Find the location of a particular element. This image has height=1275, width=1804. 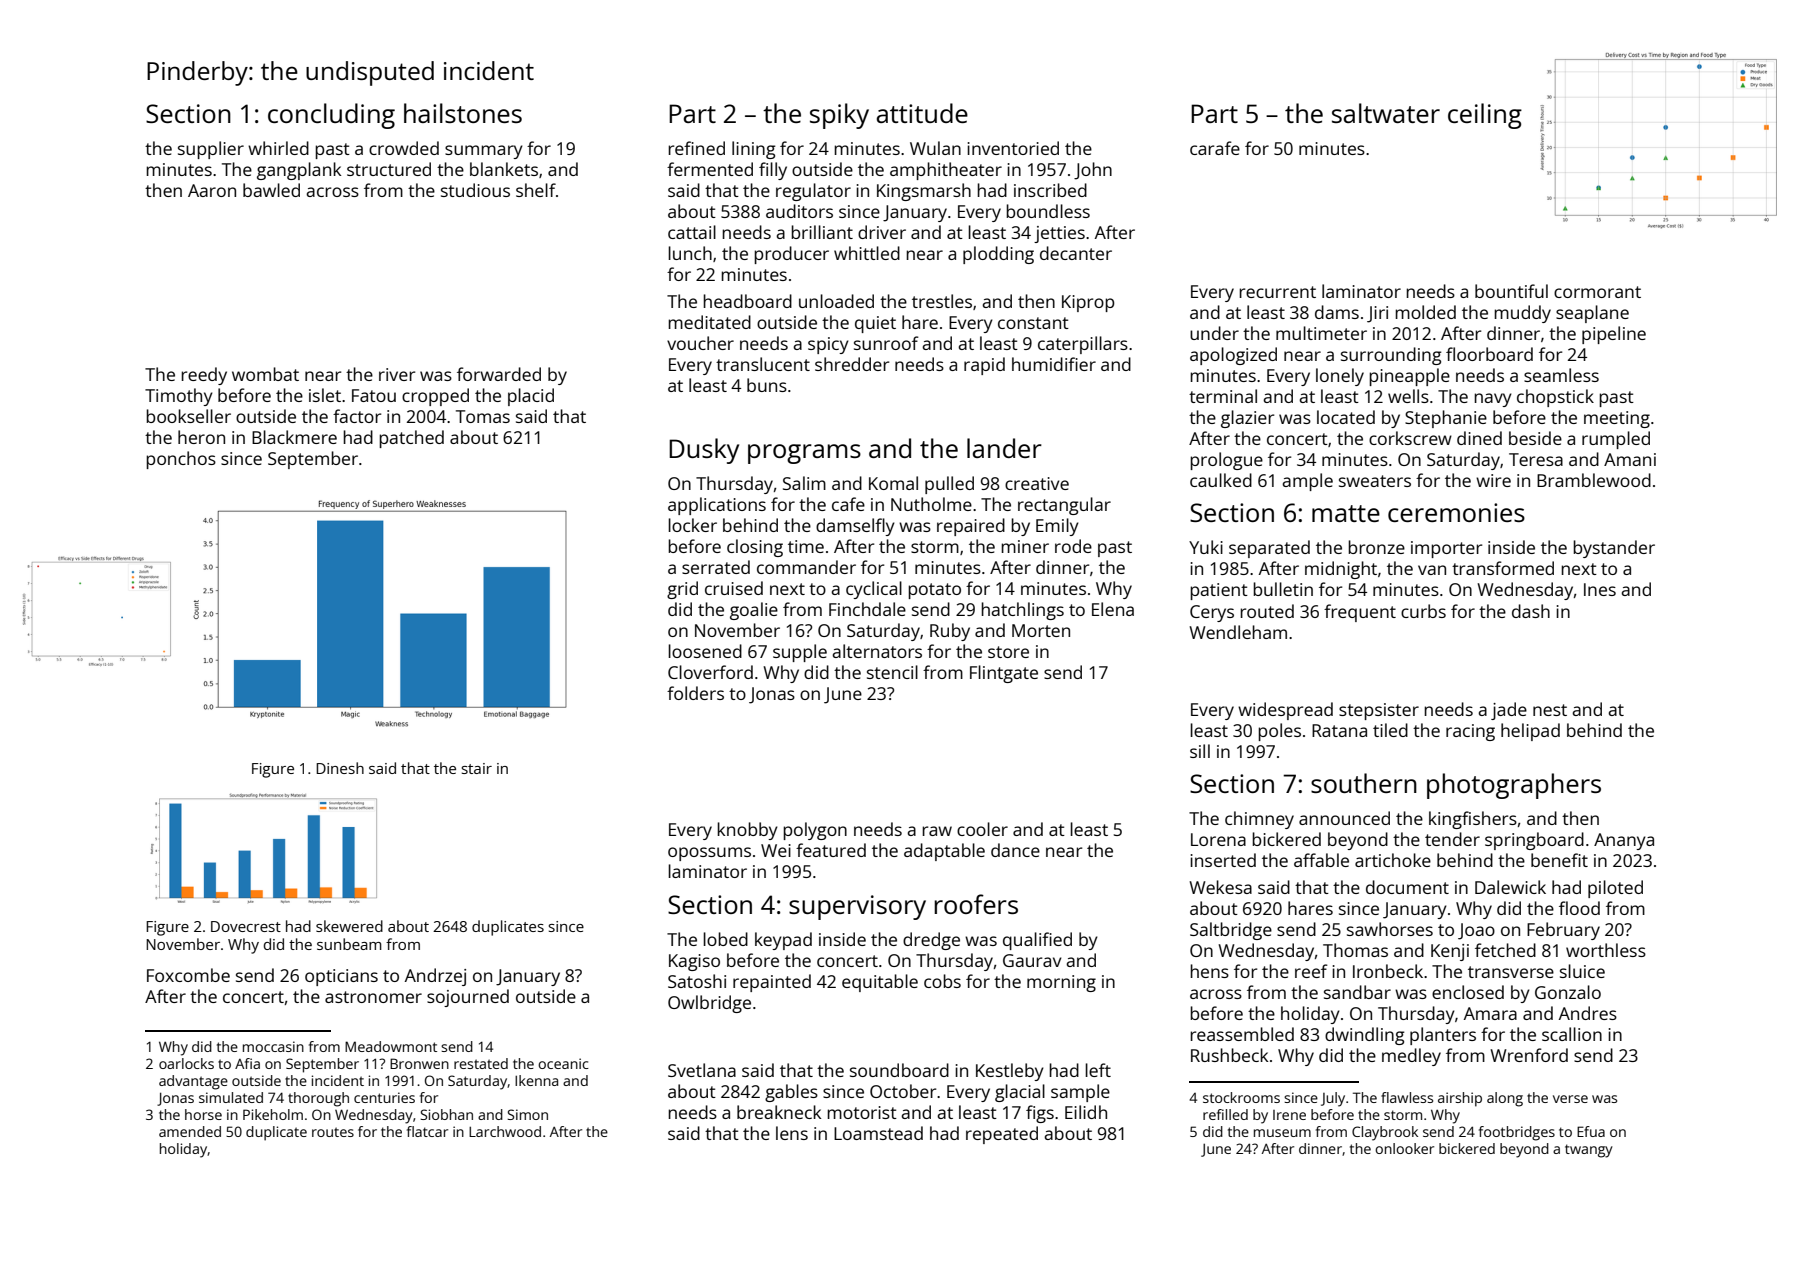

humidifier is located at coordinates (1054, 364).
